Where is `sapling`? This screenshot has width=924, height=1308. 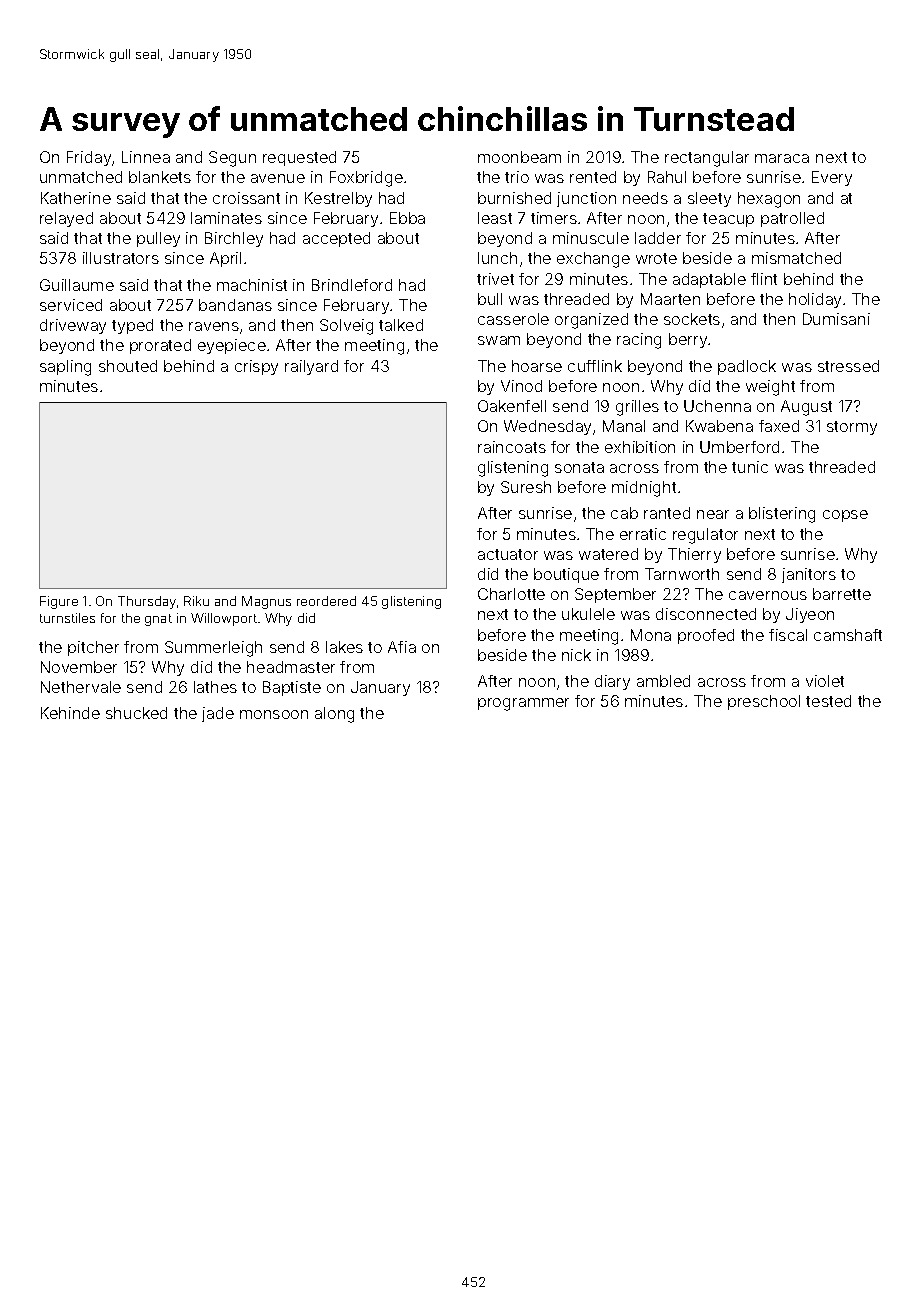
sapling is located at coordinates (65, 368).
